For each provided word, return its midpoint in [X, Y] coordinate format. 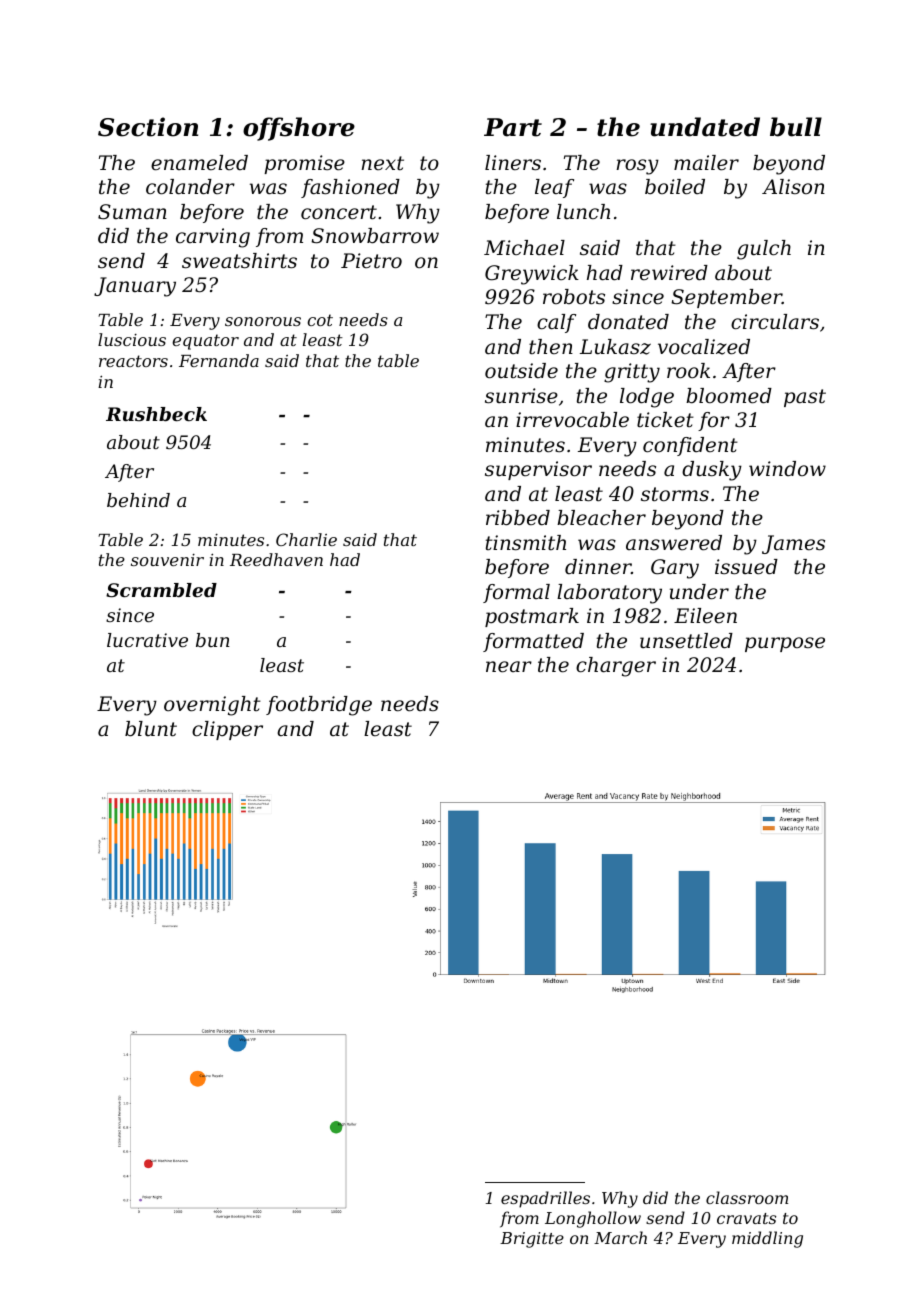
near [509, 667]
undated [705, 127]
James [793, 544]
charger [616, 667]
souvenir [167, 560]
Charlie [306, 539]
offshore [299, 129]
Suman [132, 212]
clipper [227, 730]
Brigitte [532, 1240]
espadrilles [545, 1199]
